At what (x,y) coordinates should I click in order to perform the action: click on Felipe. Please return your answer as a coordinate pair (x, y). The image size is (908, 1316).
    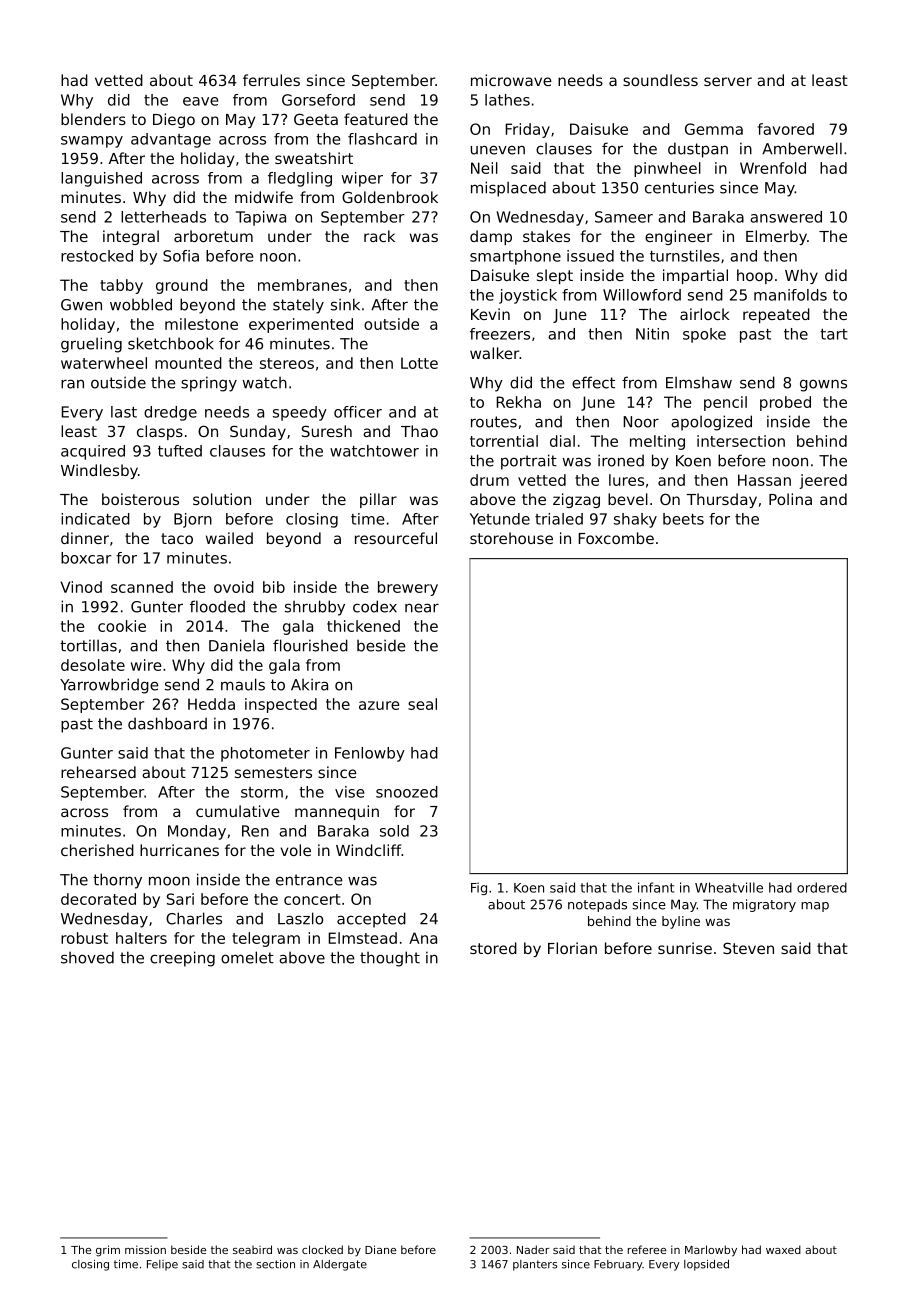
    Looking at the image, I should click on (162, 1265).
